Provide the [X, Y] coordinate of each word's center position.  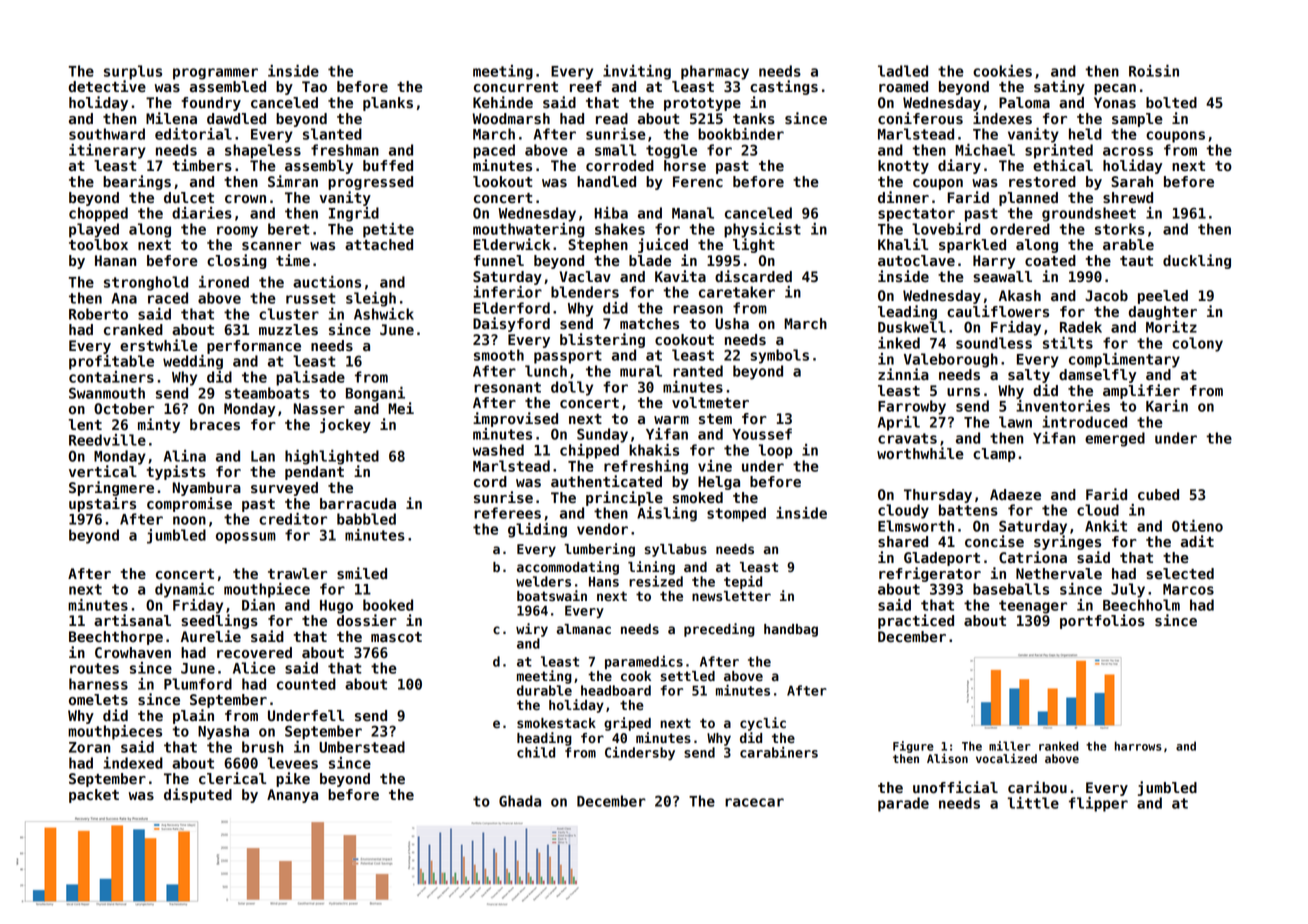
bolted [1171, 103]
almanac [583, 629]
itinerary [107, 151]
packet [94, 796]
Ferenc [698, 182]
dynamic [184, 590]
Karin [1167, 406]
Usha [732, 324]
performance [254, 347]
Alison [947, 758]
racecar [754, 802]
